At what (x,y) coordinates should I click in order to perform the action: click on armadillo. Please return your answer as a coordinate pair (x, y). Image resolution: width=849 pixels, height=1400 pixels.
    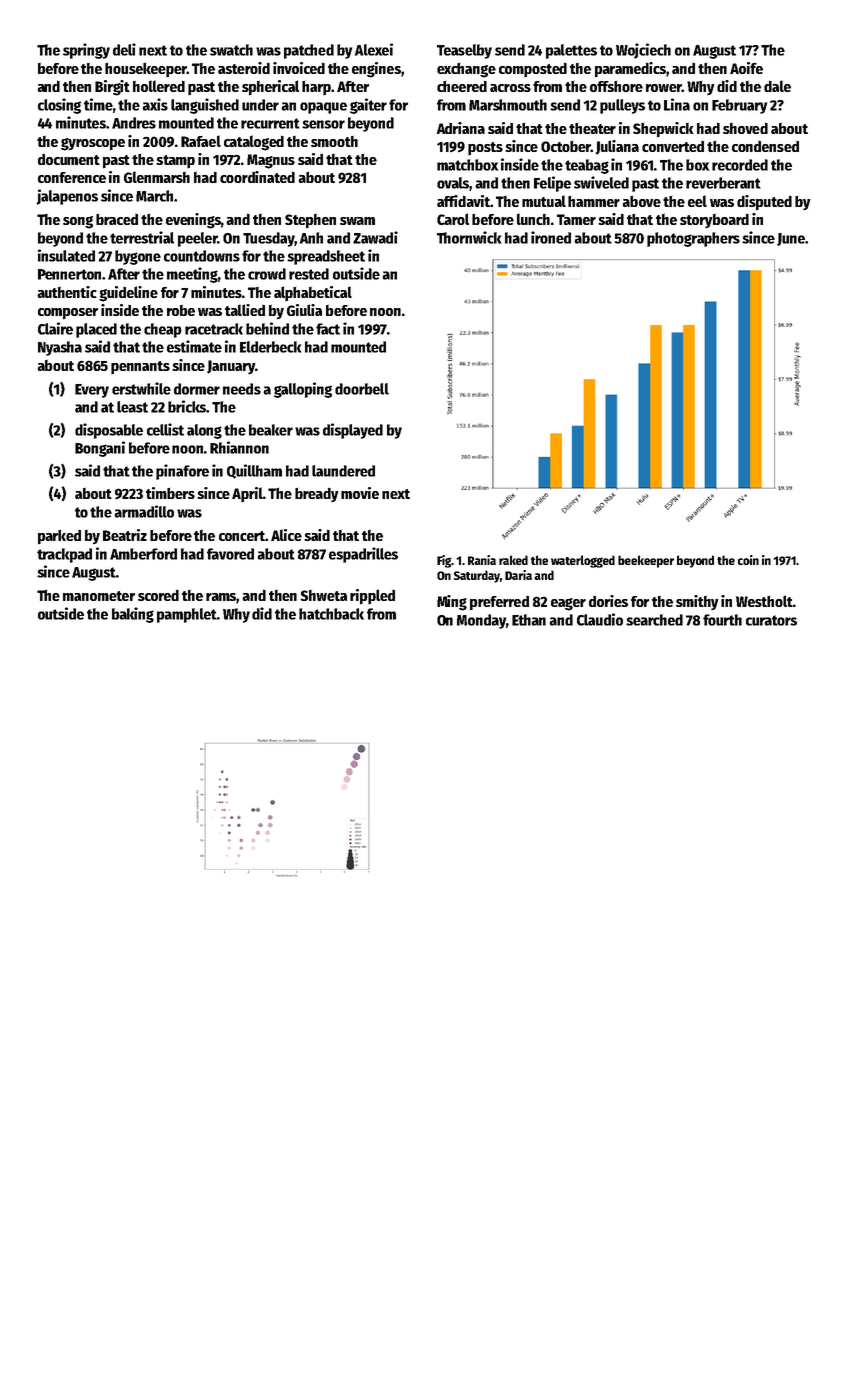
    Looking at the image, I should click on (144, 511).
